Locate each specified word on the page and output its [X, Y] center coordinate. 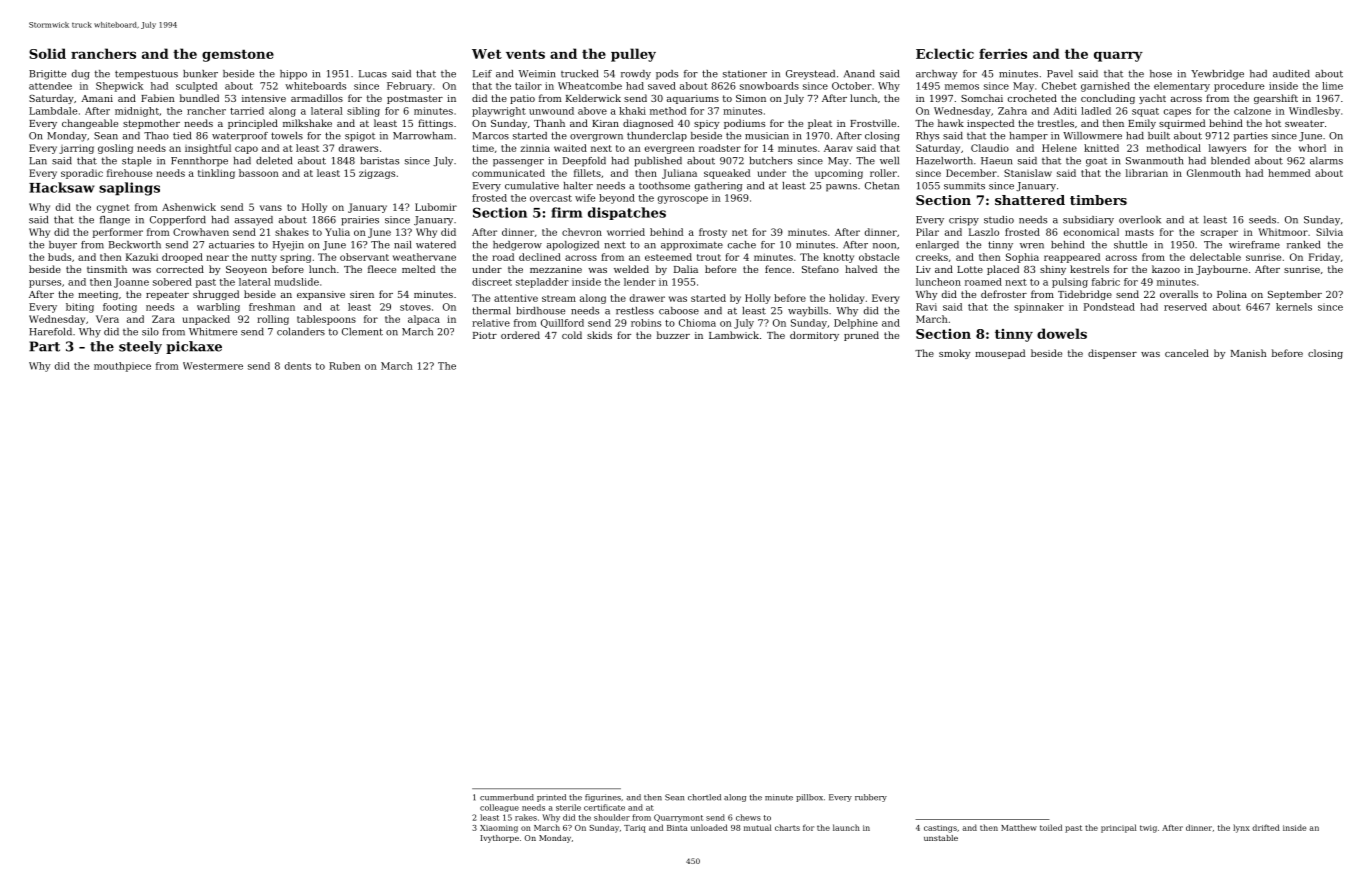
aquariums [693, 99]
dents [298, 366]
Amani [97, 98]
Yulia [337, 232]
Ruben [345, 366]
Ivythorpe [500, 839]
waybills [808, 312]
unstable [941, 838]
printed [551, 798]
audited [1291, 74]
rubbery [871, 798]
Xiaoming [499, 829]
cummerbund [507, 797]
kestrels [1089, 269]
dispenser [1112, 354]
